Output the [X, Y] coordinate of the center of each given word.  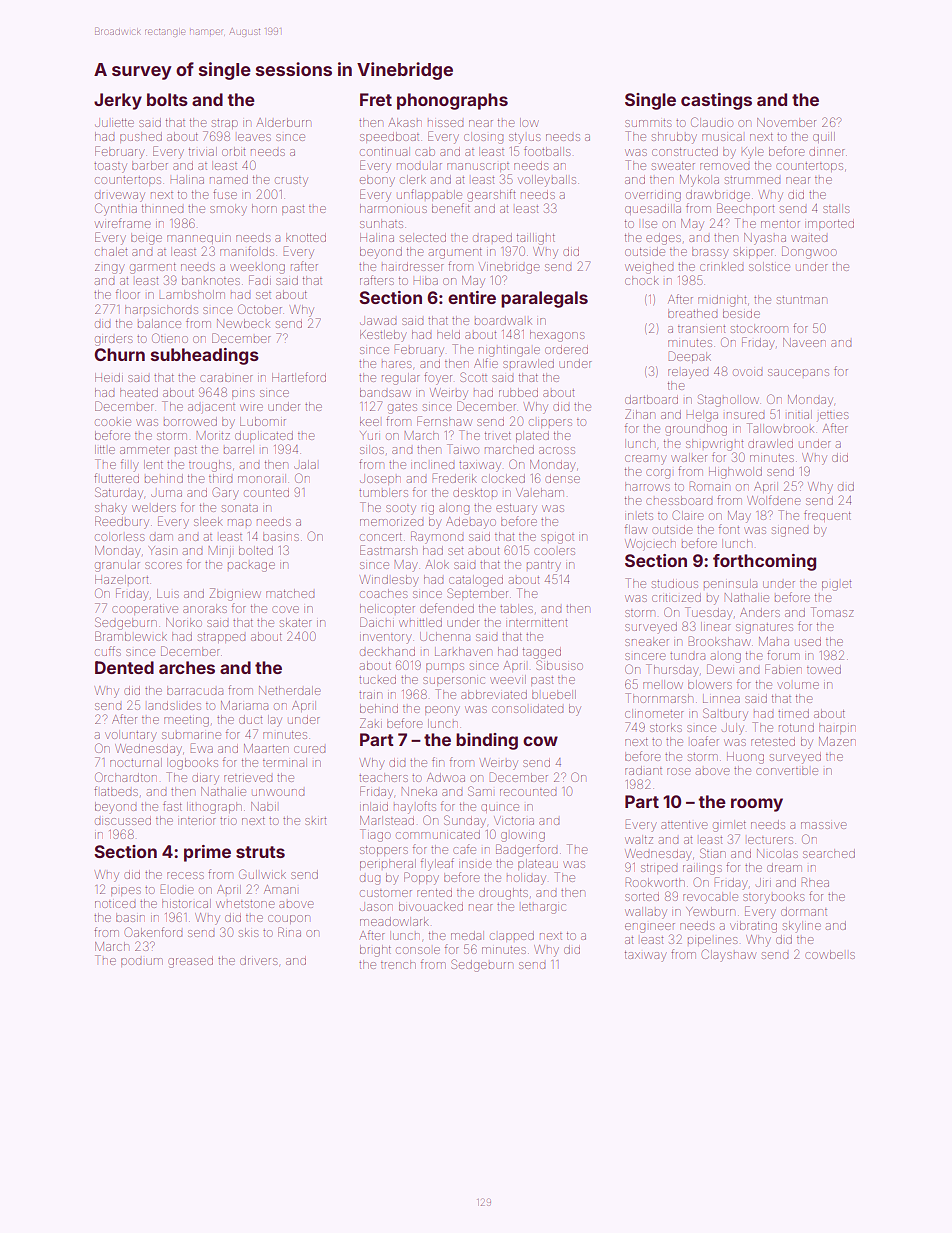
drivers [258, 960]
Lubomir [263, 421]
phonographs [452, 101]
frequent [827, 516]
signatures [764, 629]
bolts [167, 99]
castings [716, 101]
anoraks [205, 608]
